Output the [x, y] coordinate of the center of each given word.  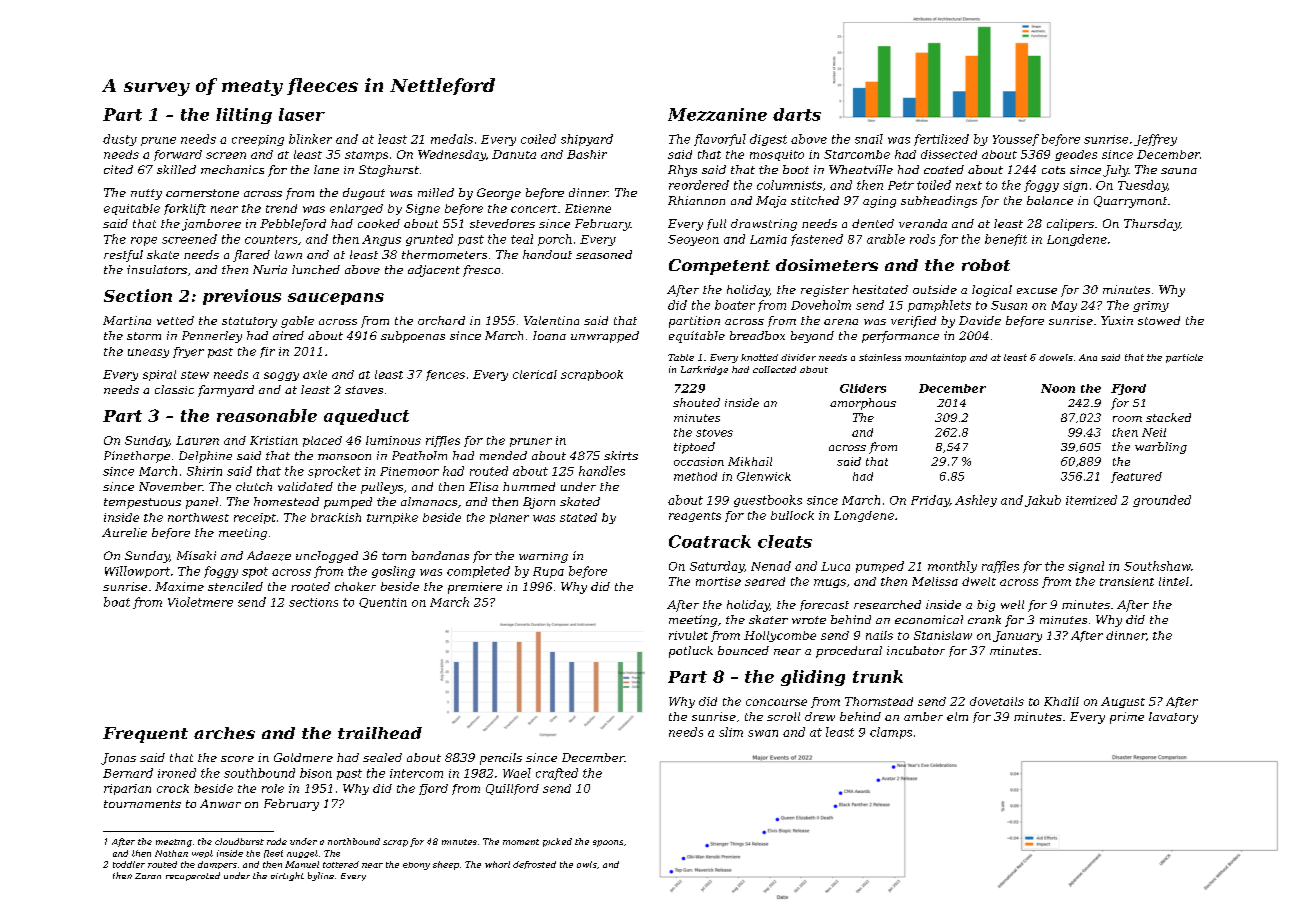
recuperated [193, 876]
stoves [714, 433]
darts [797, 114]
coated [944, 169]
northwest [198, 517]
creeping [258, 140]
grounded [1162, 501]
